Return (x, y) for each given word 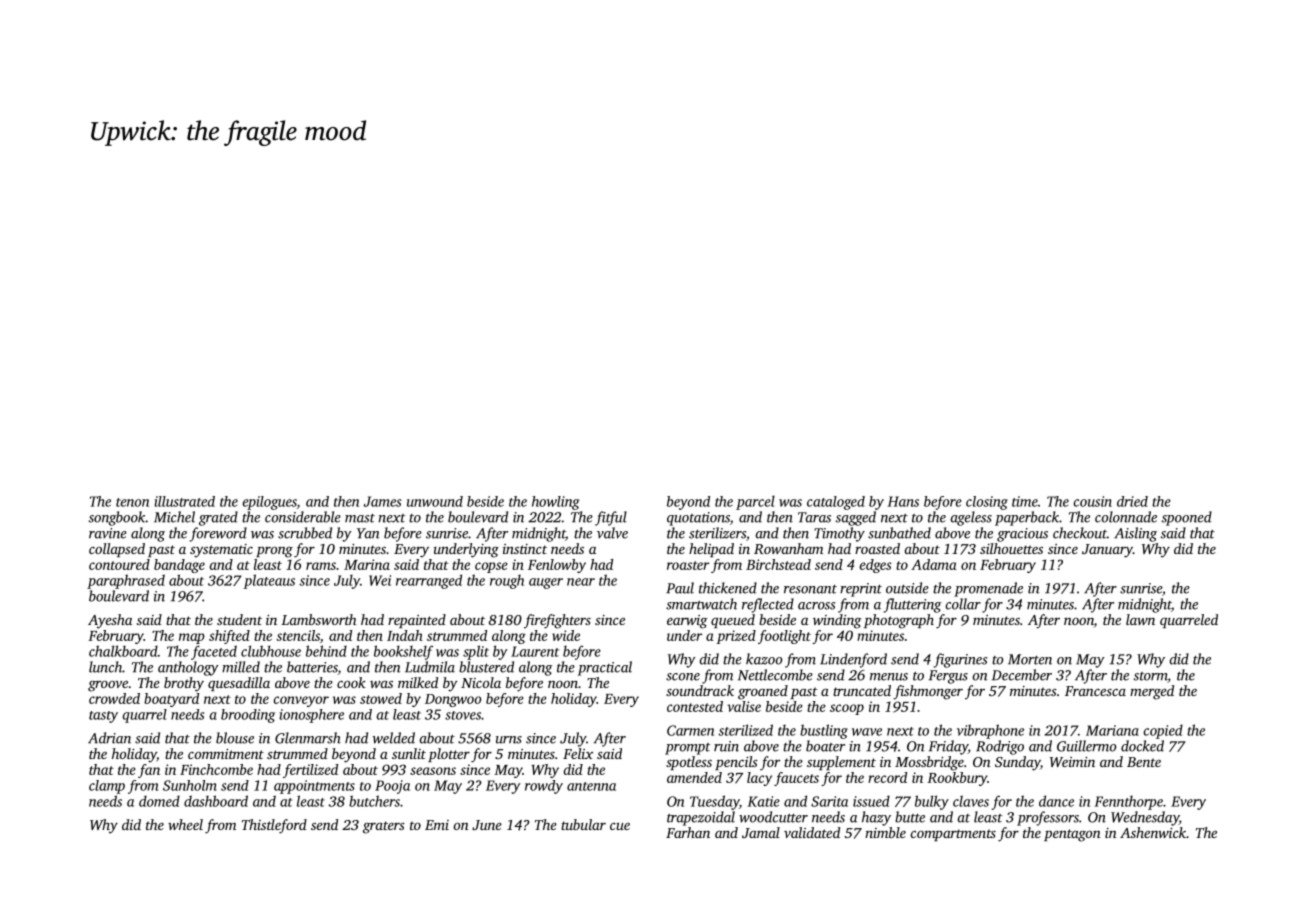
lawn (1140, 619)
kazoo (764, 659)
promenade (988, 589)
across (816, 606)
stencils (298, 635)
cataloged (836, 503)
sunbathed (899, 533)
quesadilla (239, 684)
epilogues (270, 503)
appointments (314, 787)
